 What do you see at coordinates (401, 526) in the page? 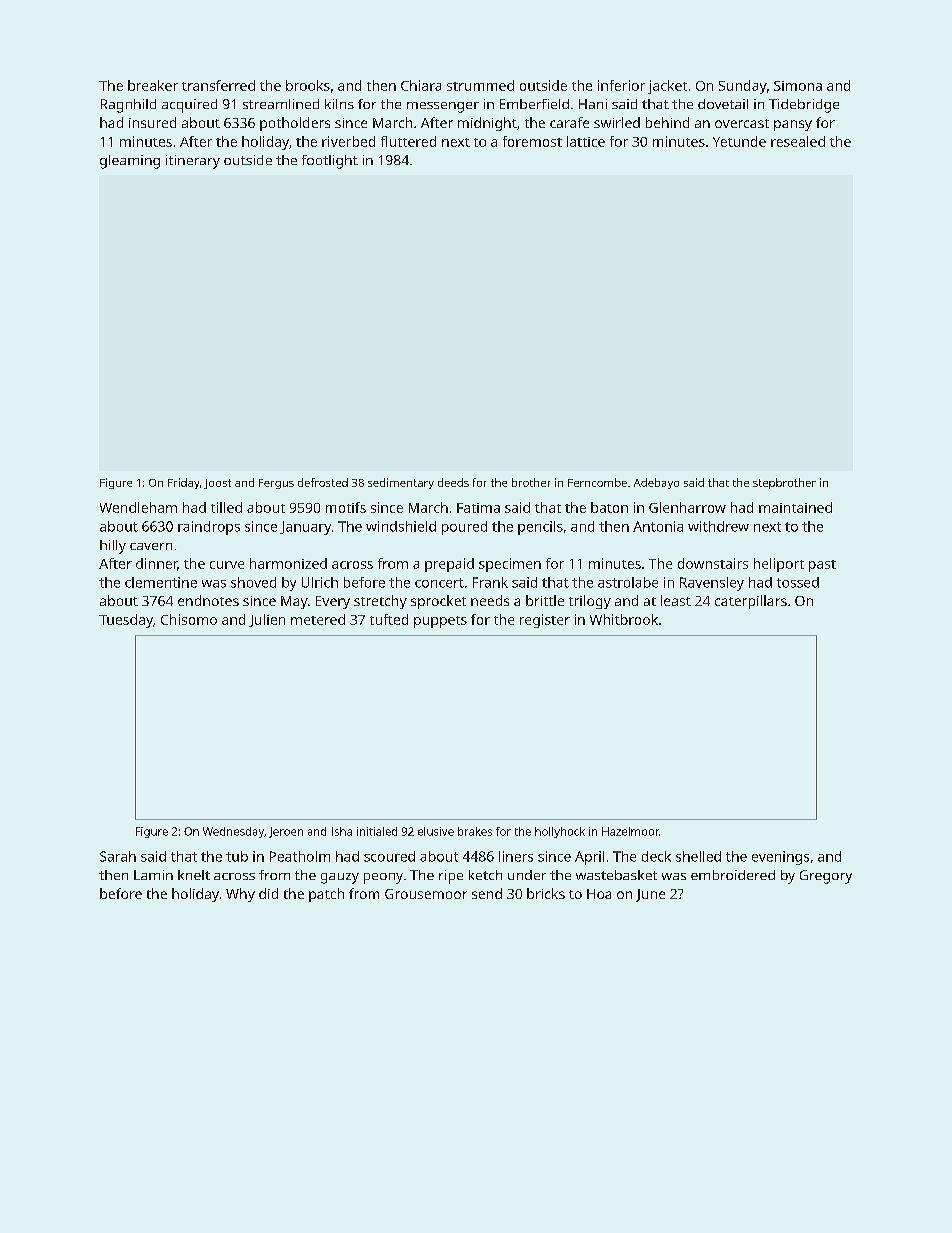
I see `windshield` at bounding box center [401, 526].
